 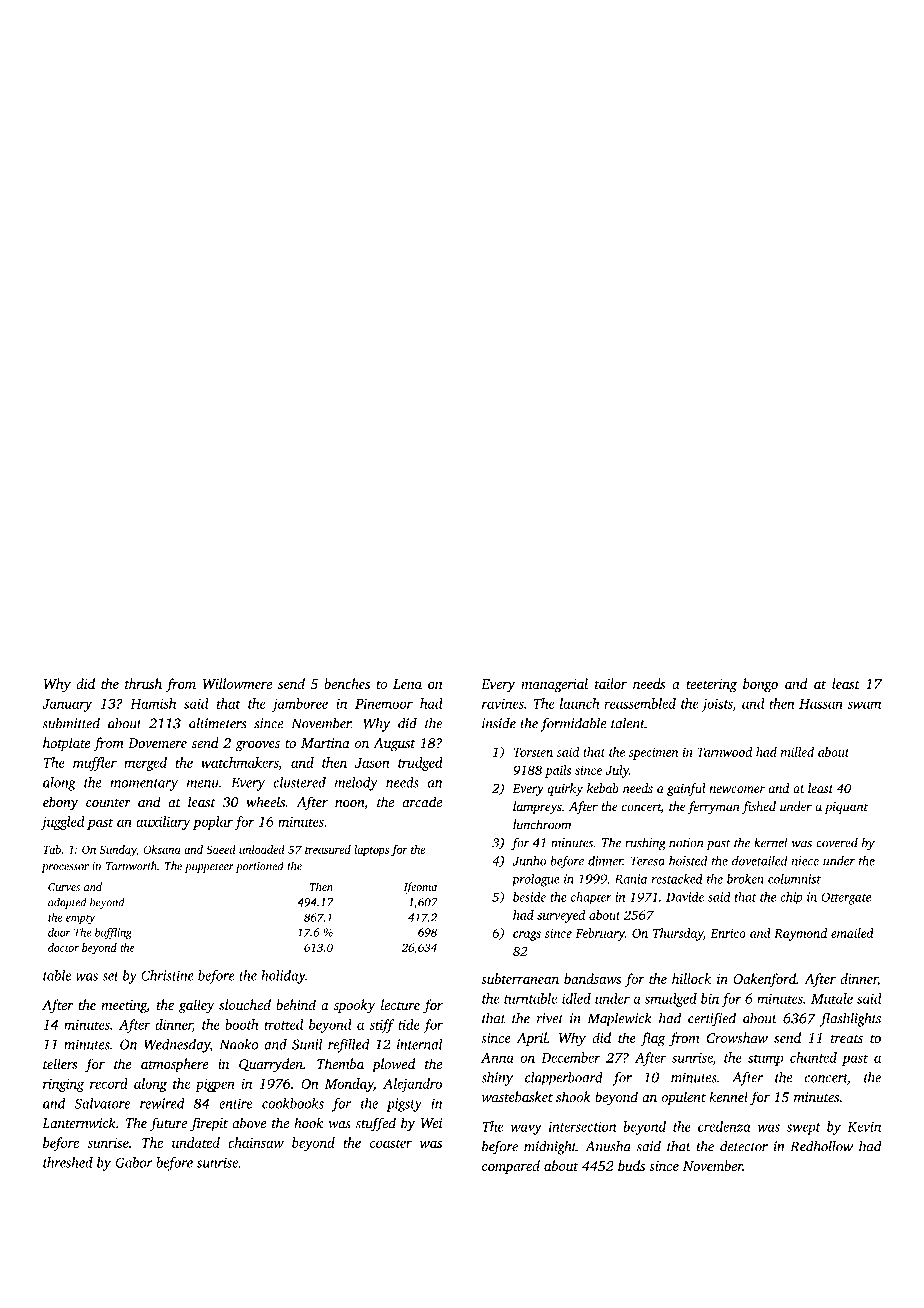 What do you see at coordinates (631, 1165) in the page?
I see `buds` at bounding box center [631, 1165].
